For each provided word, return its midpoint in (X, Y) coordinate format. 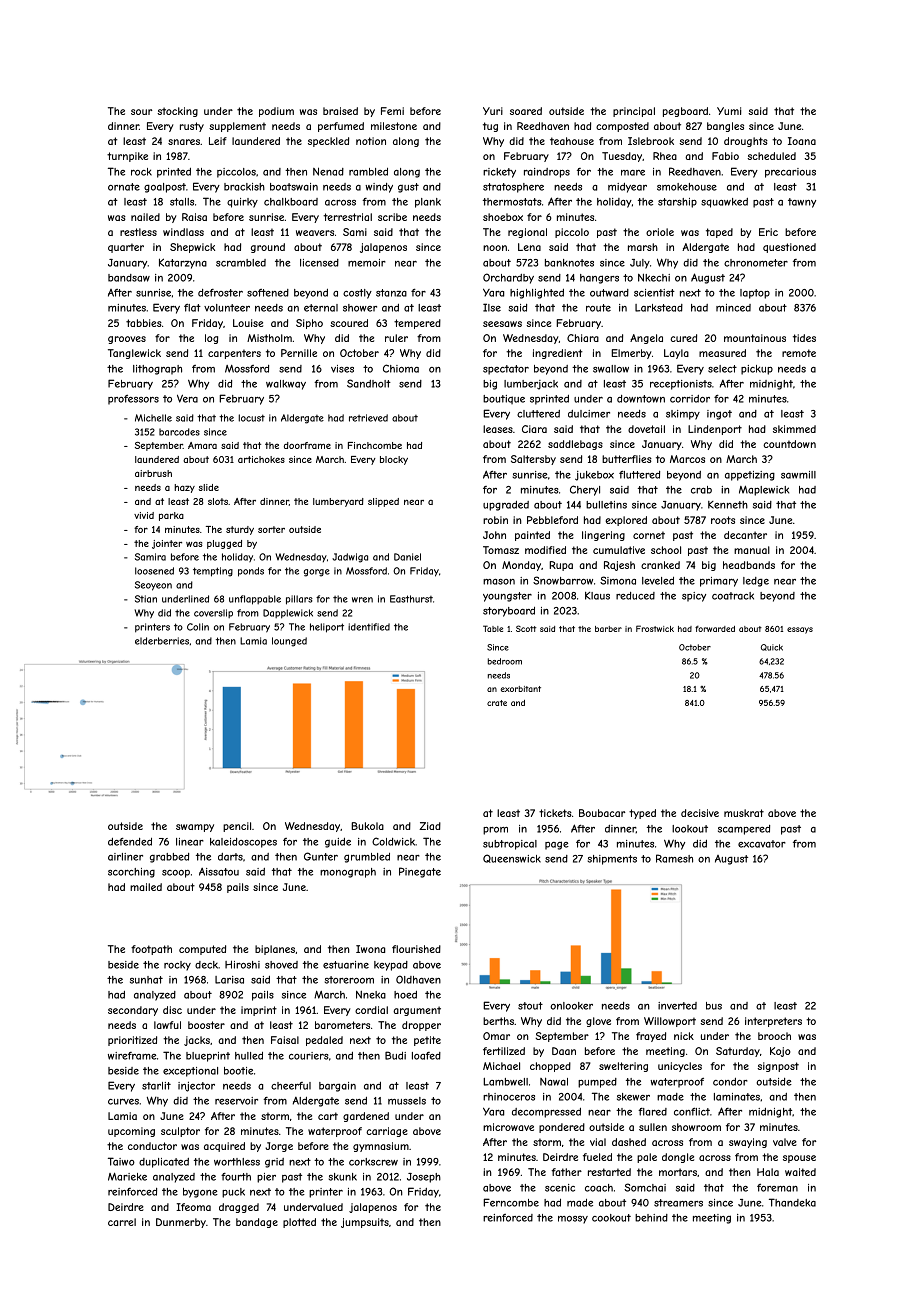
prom (495, 831)
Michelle (153, 418)
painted (532, 536)
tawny (802, 203)
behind (651, 1218)
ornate (124, 187)
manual (752, 550)
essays (800, 630)
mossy (573, 1220)
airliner (125, 857)
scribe (392, 217)
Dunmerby (181, 1223)
